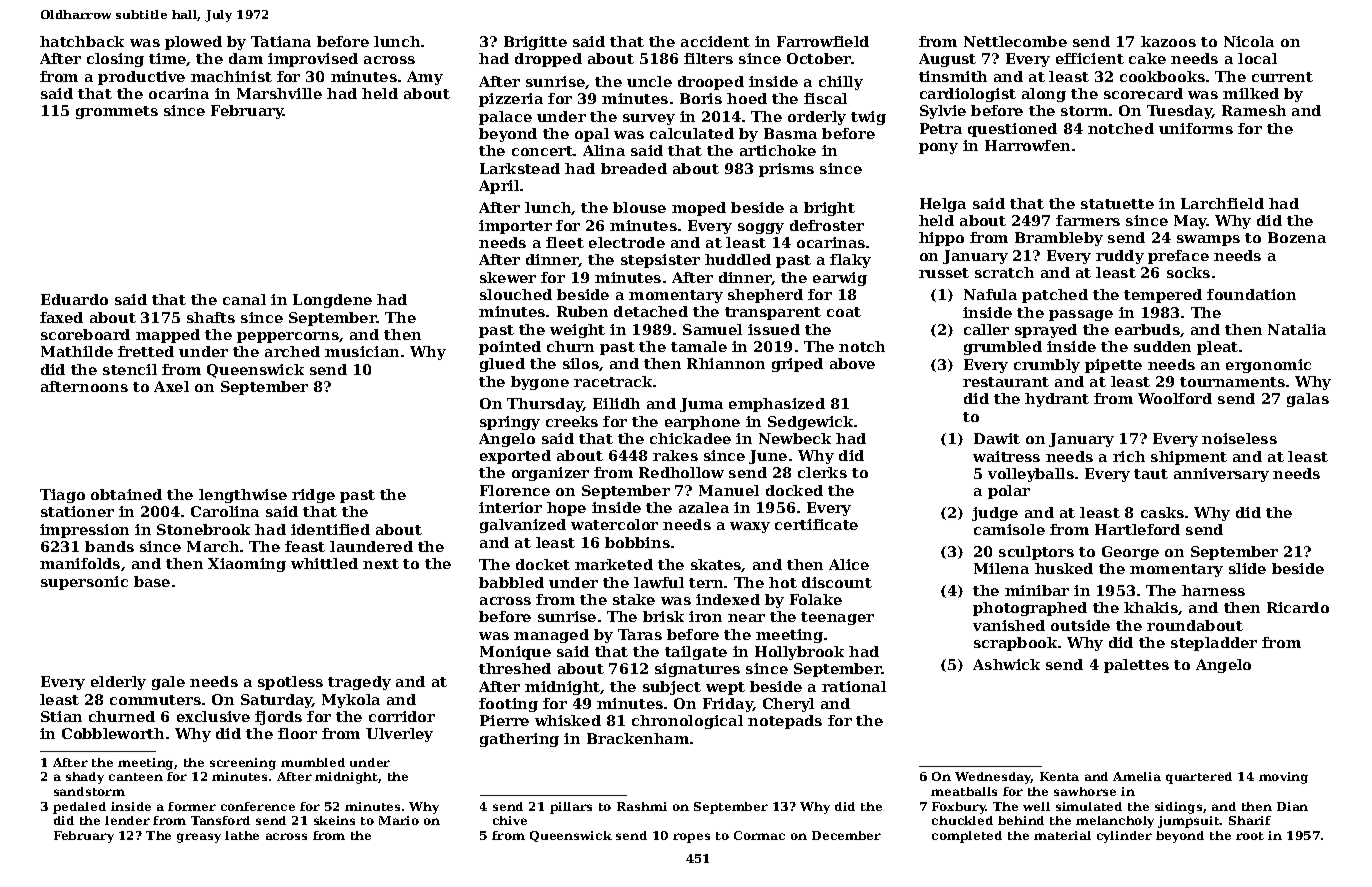 This screenshot has height=887, width=1372. Describe the element at coordinates (1012, 130) in the screenshot. I see `questioned` at that location.
